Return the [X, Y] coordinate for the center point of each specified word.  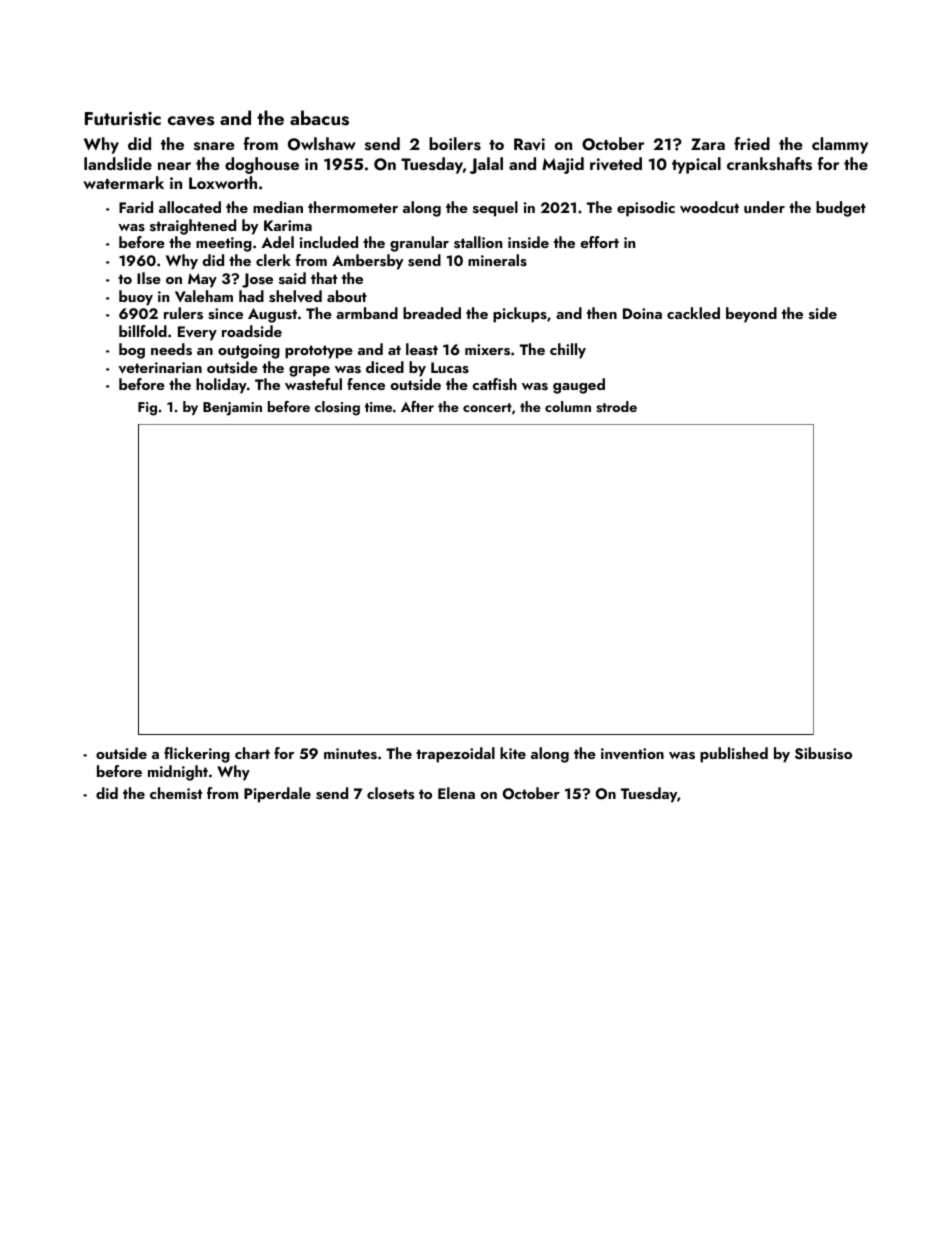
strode [616, 407]
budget [841, 209]
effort [599, 242]
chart [252, 753]
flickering [197, 755]
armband [367, 313]
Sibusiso [823, 753]
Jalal [486, 165]
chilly [568, 351]
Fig [147, 409]
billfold [143, 331]
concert [487, 407]
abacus [319, 118]
